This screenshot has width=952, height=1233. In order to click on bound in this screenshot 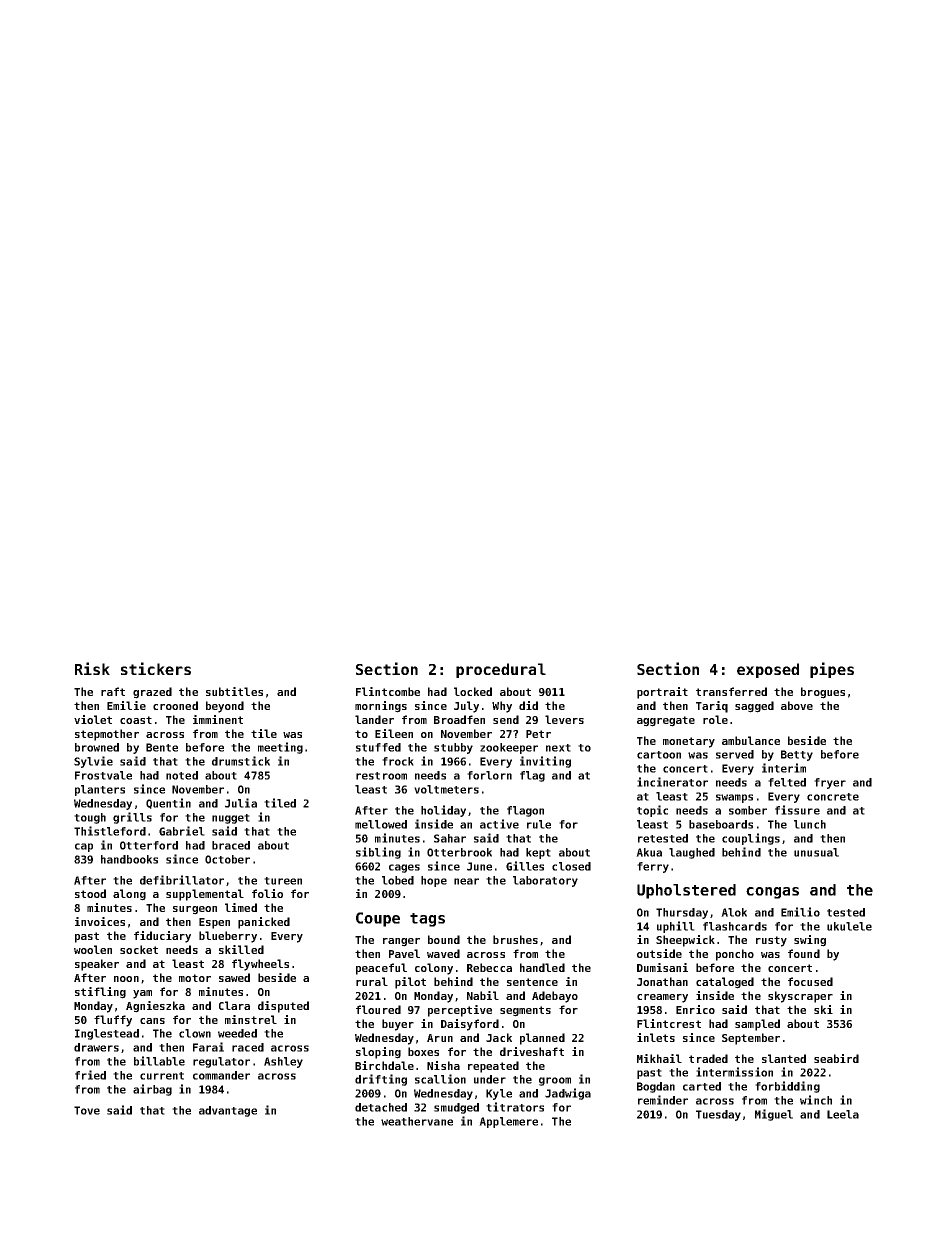, I will do `click(444, 939)`.
